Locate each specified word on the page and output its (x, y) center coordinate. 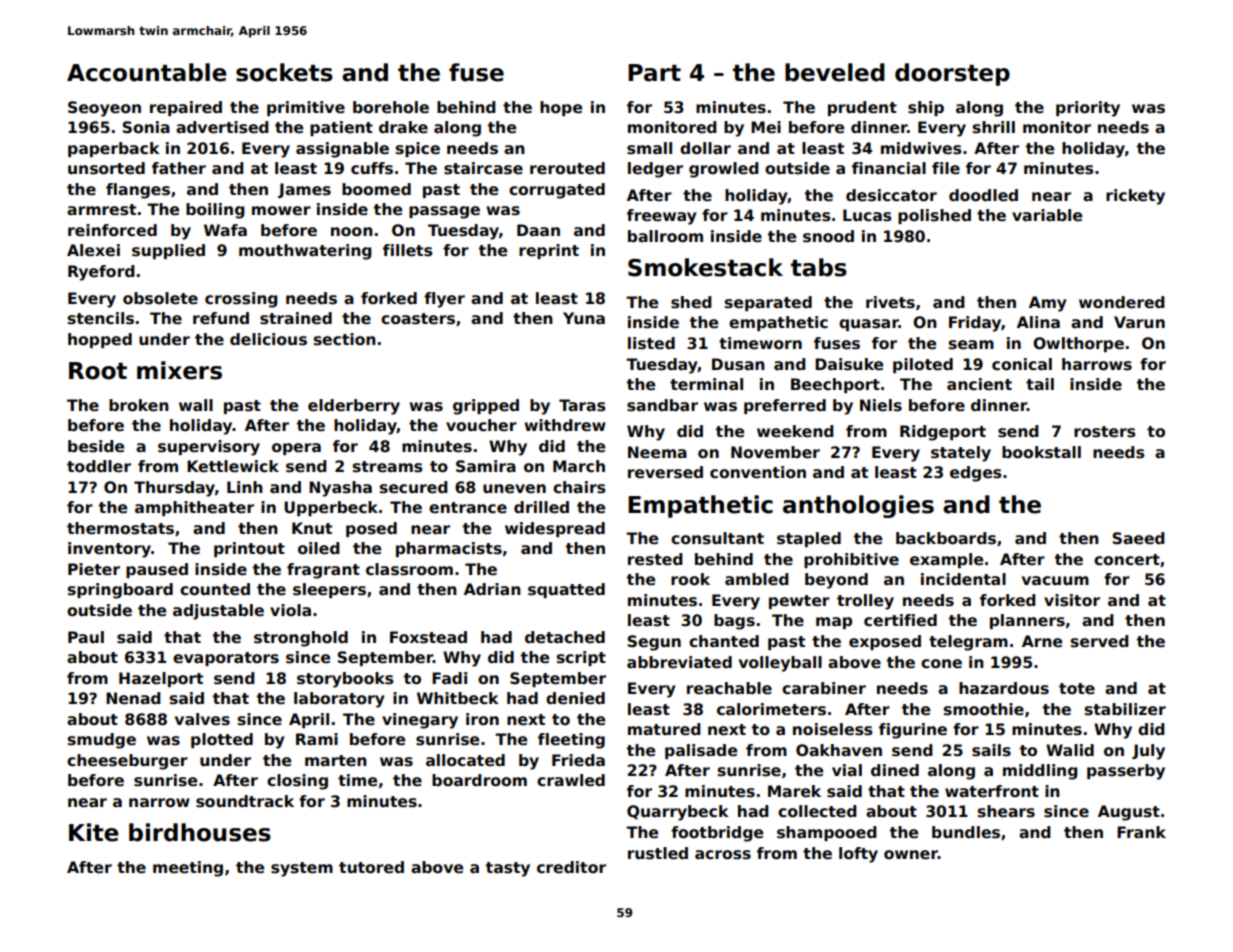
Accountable (147, 72)
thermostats (120, 528)
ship (926, 108)
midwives (921, 148)
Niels (881, 405)
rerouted (567, 168)
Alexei (93, 250)
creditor (571, 867)
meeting (188, 869)
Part (654, 73)
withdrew (565, 425)
